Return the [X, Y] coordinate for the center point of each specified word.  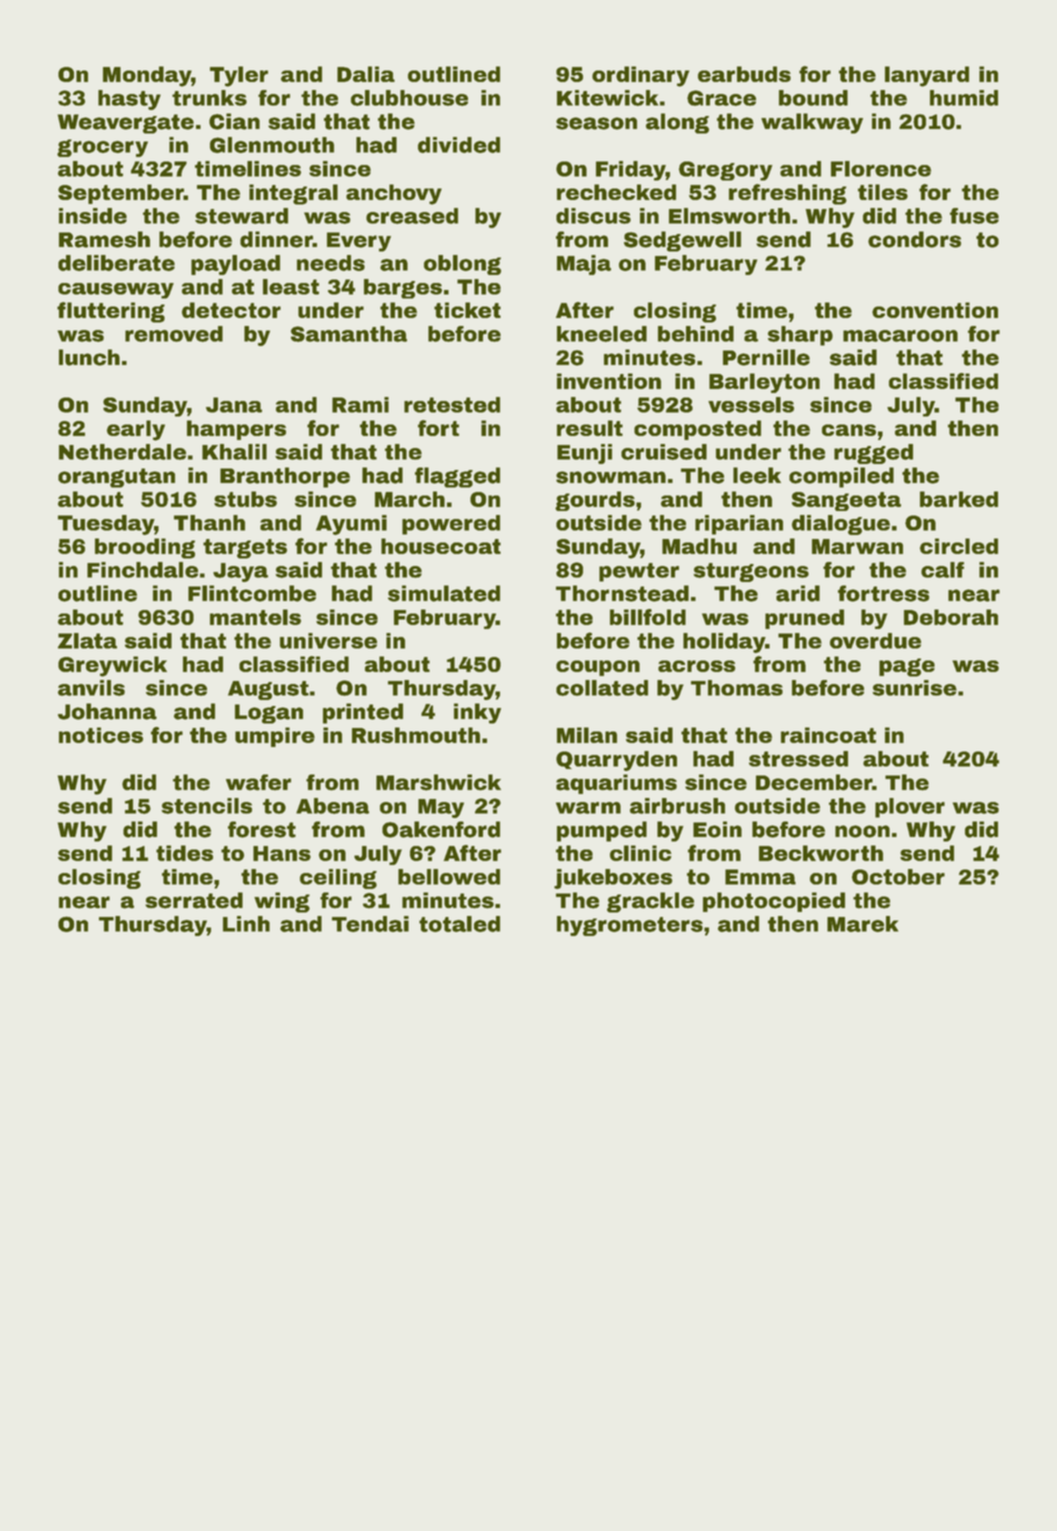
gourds [595, 501]
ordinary [640, 76]
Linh [246, 924]
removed [174, 334]
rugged [873, 454]
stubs [245, 499]
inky [477, 713]
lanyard [927, 76]
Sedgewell [682, 241]
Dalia [366, 74]
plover [910, 808]
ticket [467, 310]
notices [101, 735]
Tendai [370, 924]
